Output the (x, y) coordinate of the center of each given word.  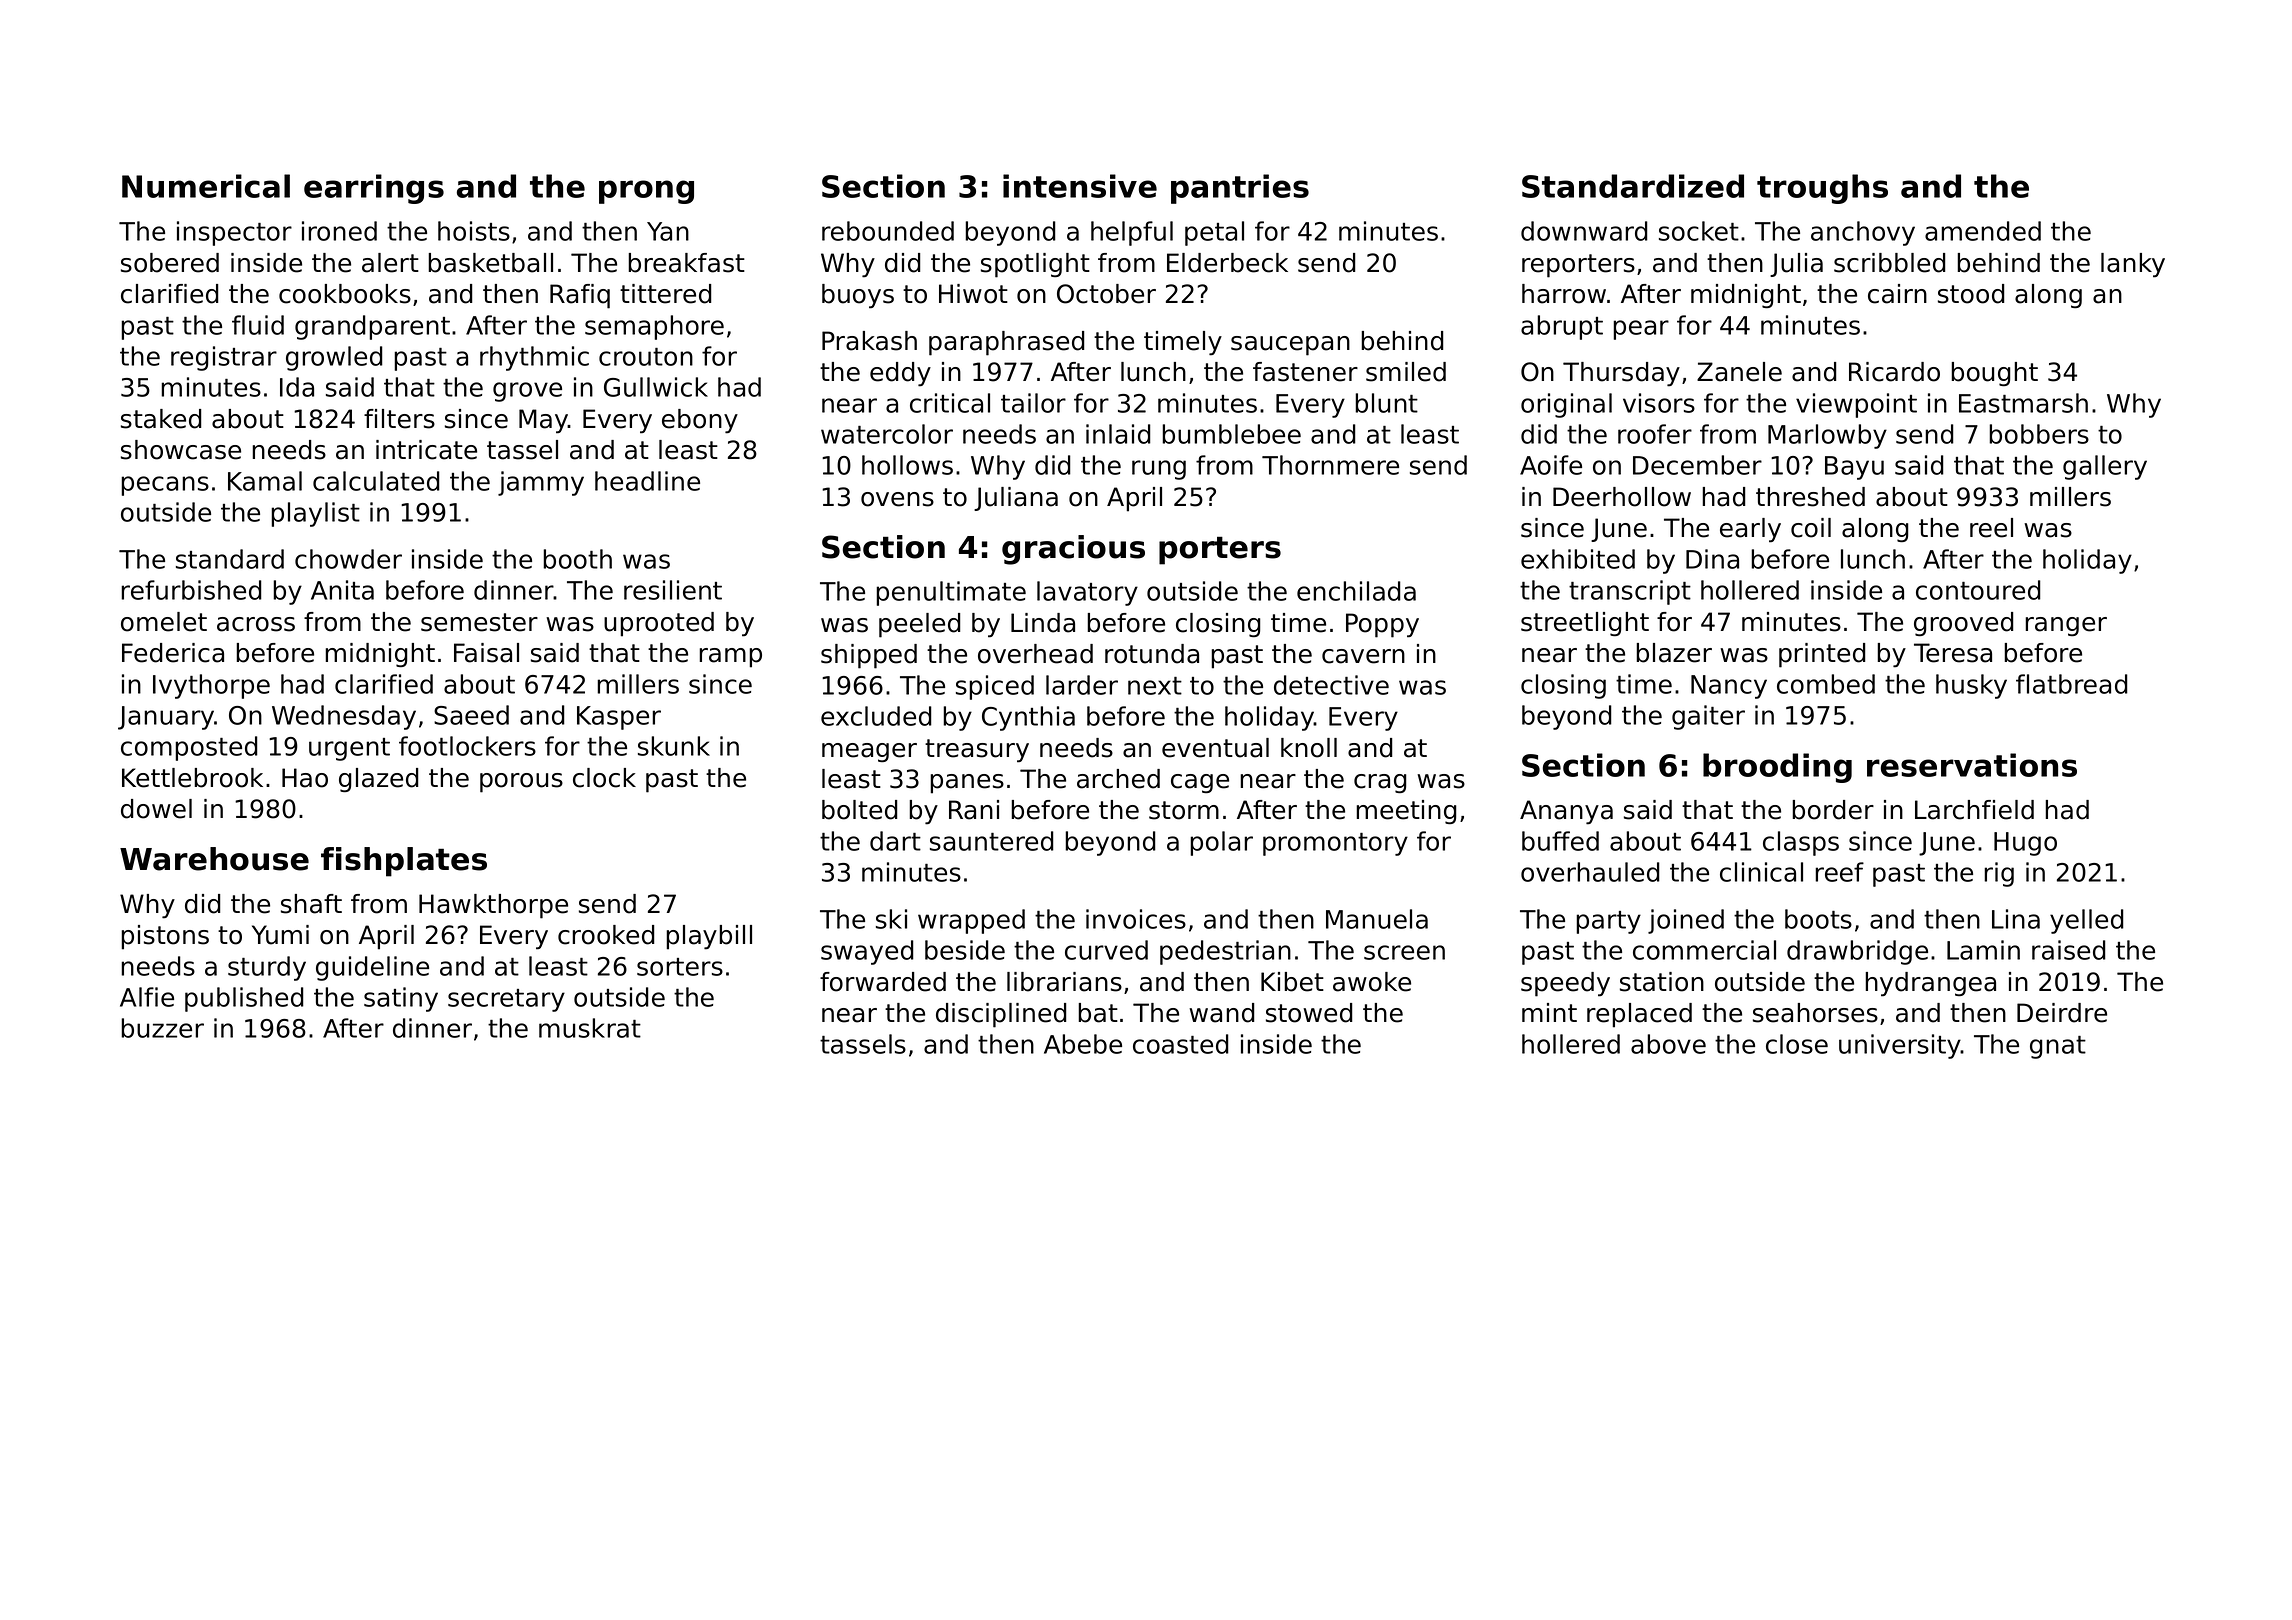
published (244, 999)
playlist (315, 514)
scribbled (1889, 263)
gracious (1073, 550)
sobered (170, 263)
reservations (1972, 765)
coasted (1181, 1044)
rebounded (888, 231)
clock (604, 778)
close (1797, 1044)
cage (1200, 783)
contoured (1978, 590)
